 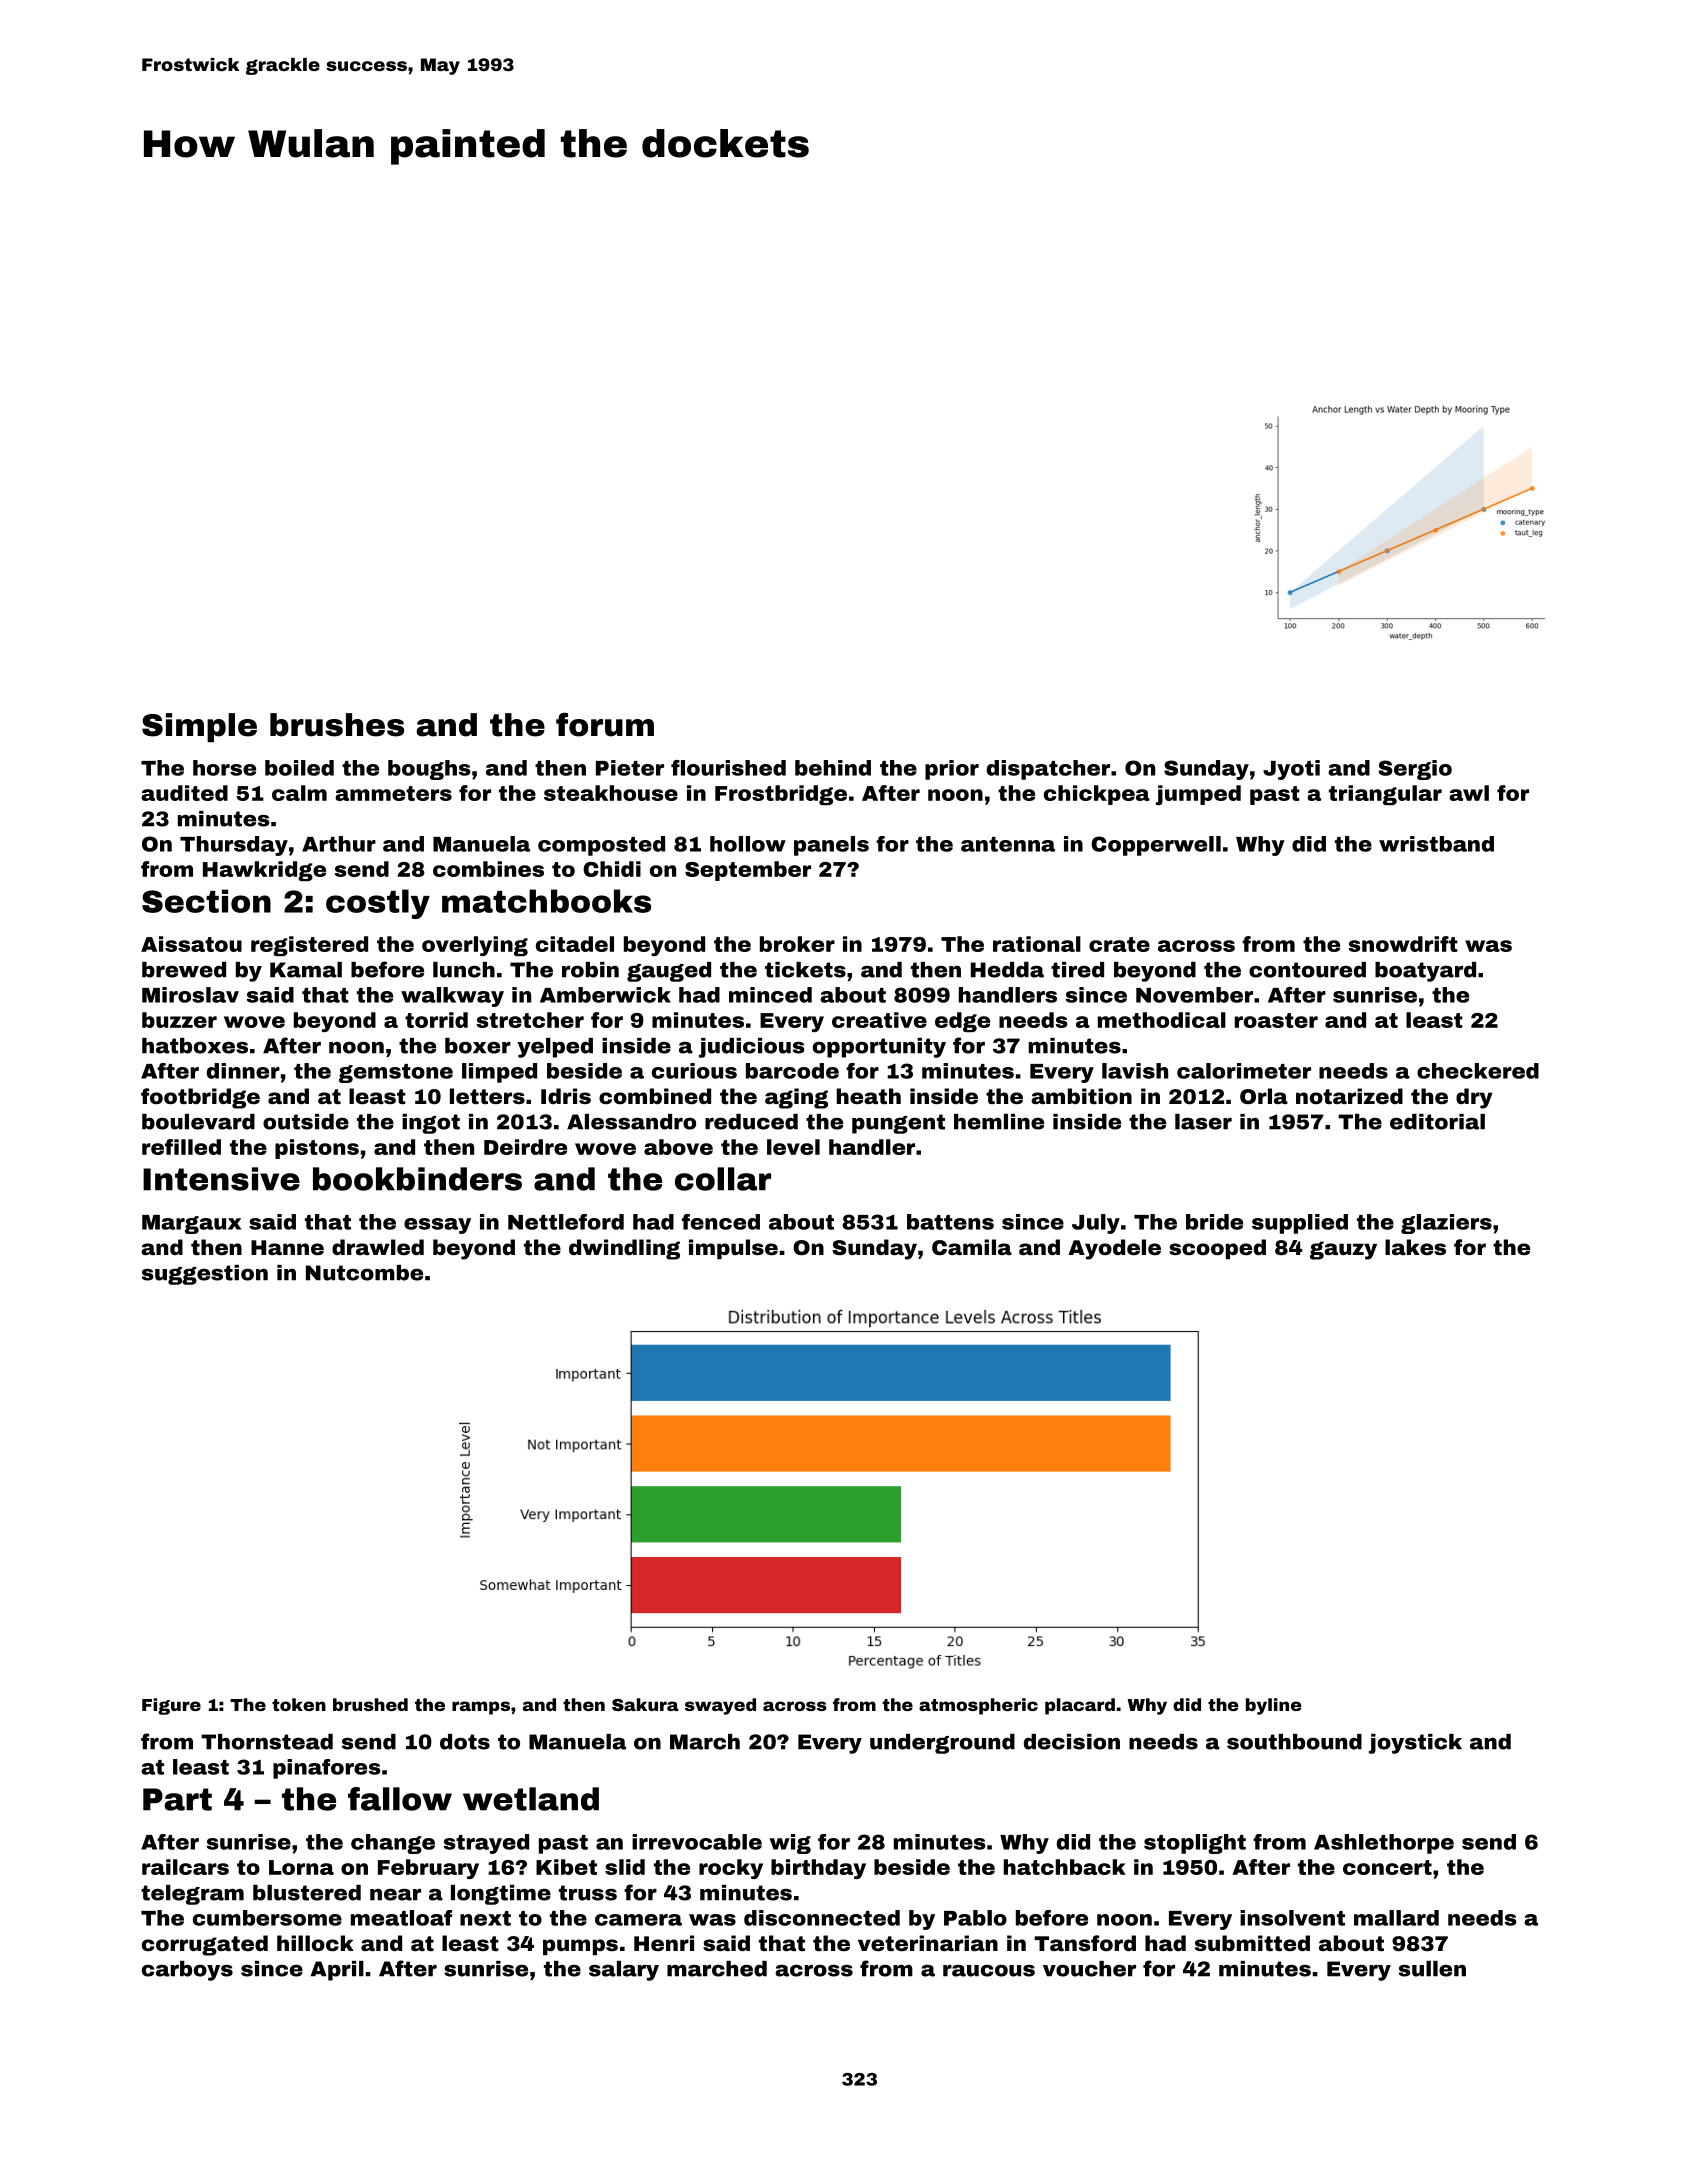 I want to click on next, so click(x=485, y=1918).
